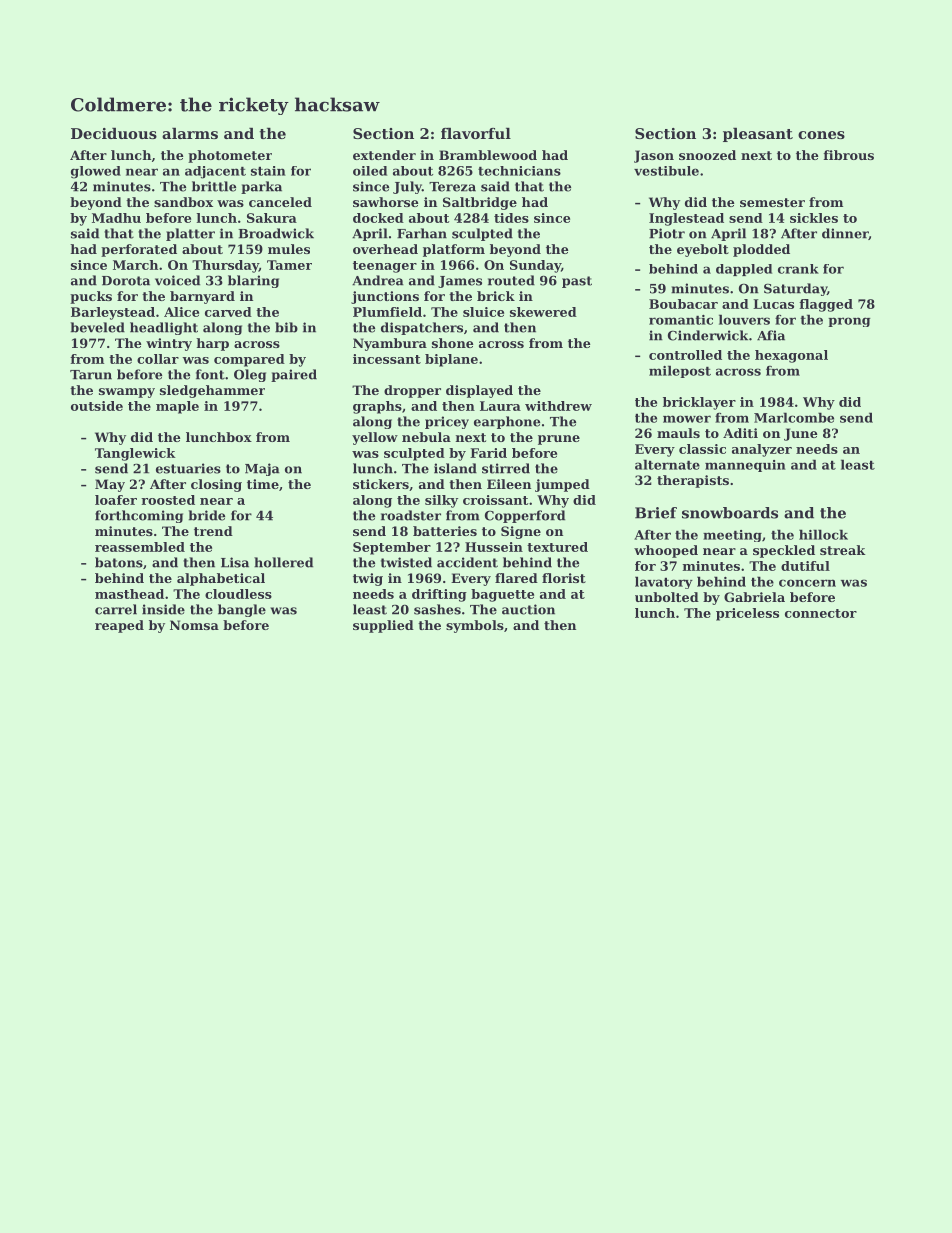 The image size is (952, 1233). What do you see at coordinates (194, 625) in the screenshot?
I see `Nomsa` at bounding box center [194, 625].
